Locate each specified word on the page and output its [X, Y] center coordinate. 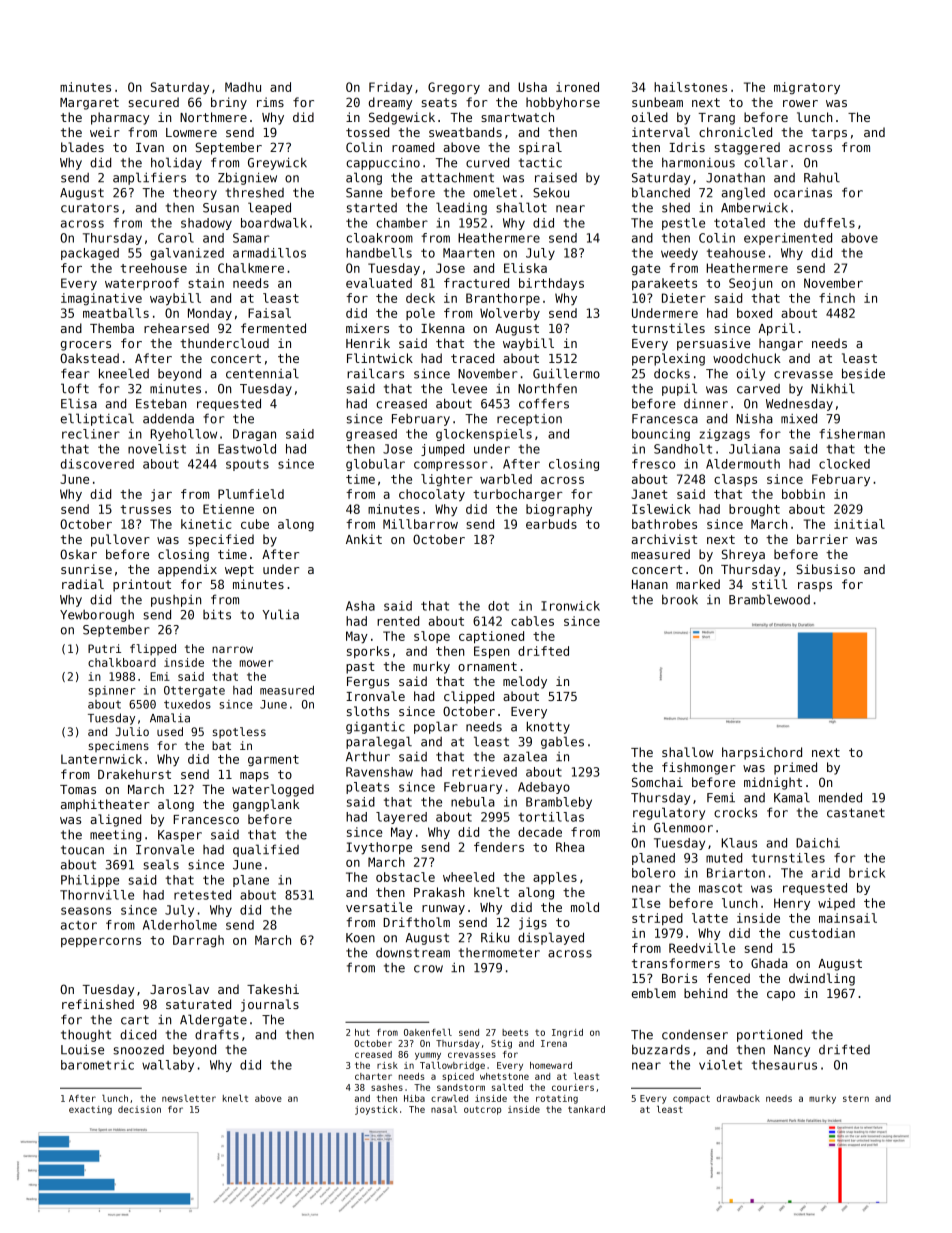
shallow [688, 752]
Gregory [454, 88]
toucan [82, 850]
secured [153, 102]
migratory [807, 88]
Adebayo [544, 788]
